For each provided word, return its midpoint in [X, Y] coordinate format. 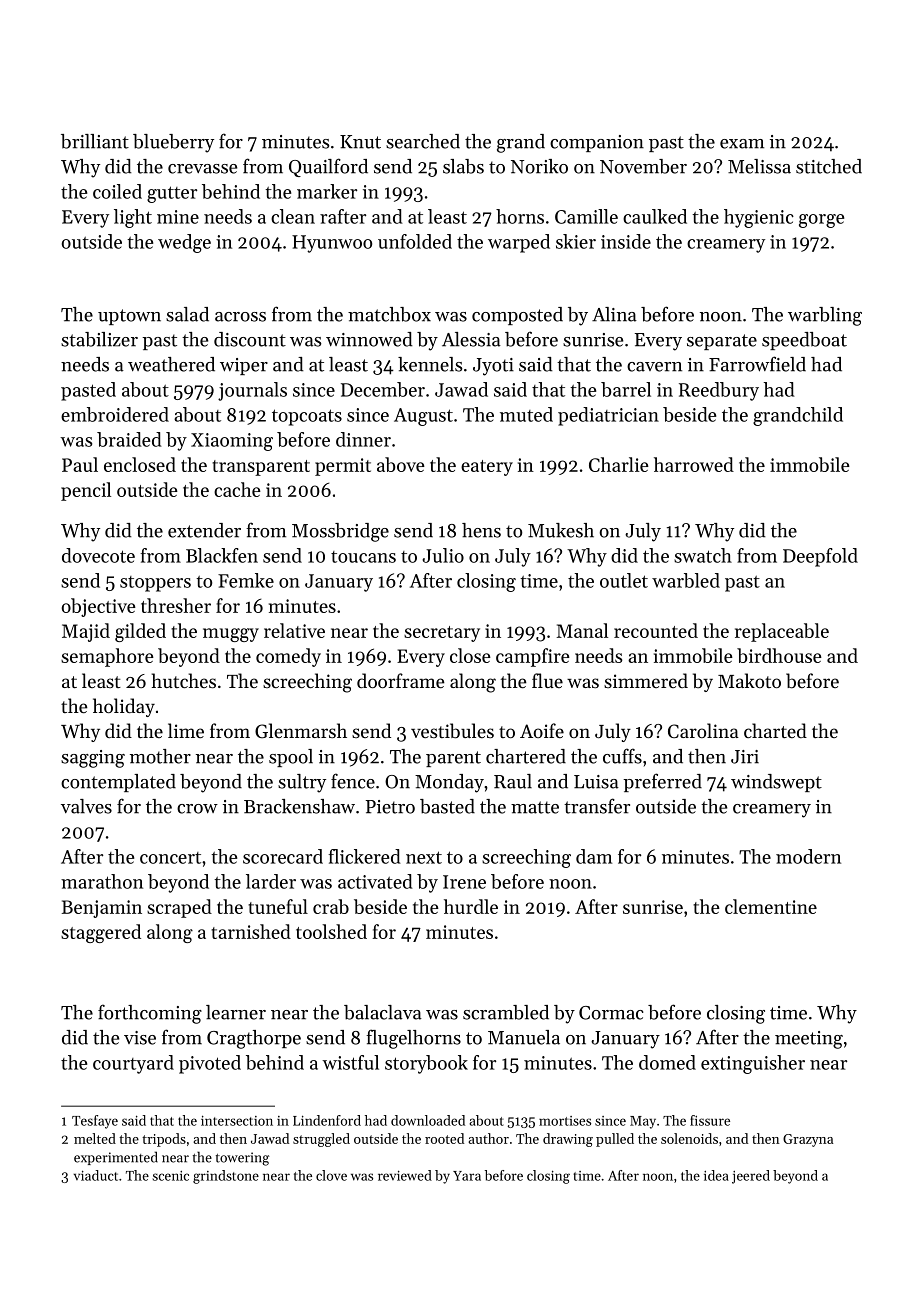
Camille [586, 216]
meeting [809, 1040]
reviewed [405, 1175]
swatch [703, 555]
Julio [443, 555]
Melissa [759, 166]
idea [716, 1175]
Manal [582, 630]
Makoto [749, 680]
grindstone [226, 1177]
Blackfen [222, 555]
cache [237, 489]
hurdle [471, 906]
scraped [179, 908]
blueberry [173, 143]
